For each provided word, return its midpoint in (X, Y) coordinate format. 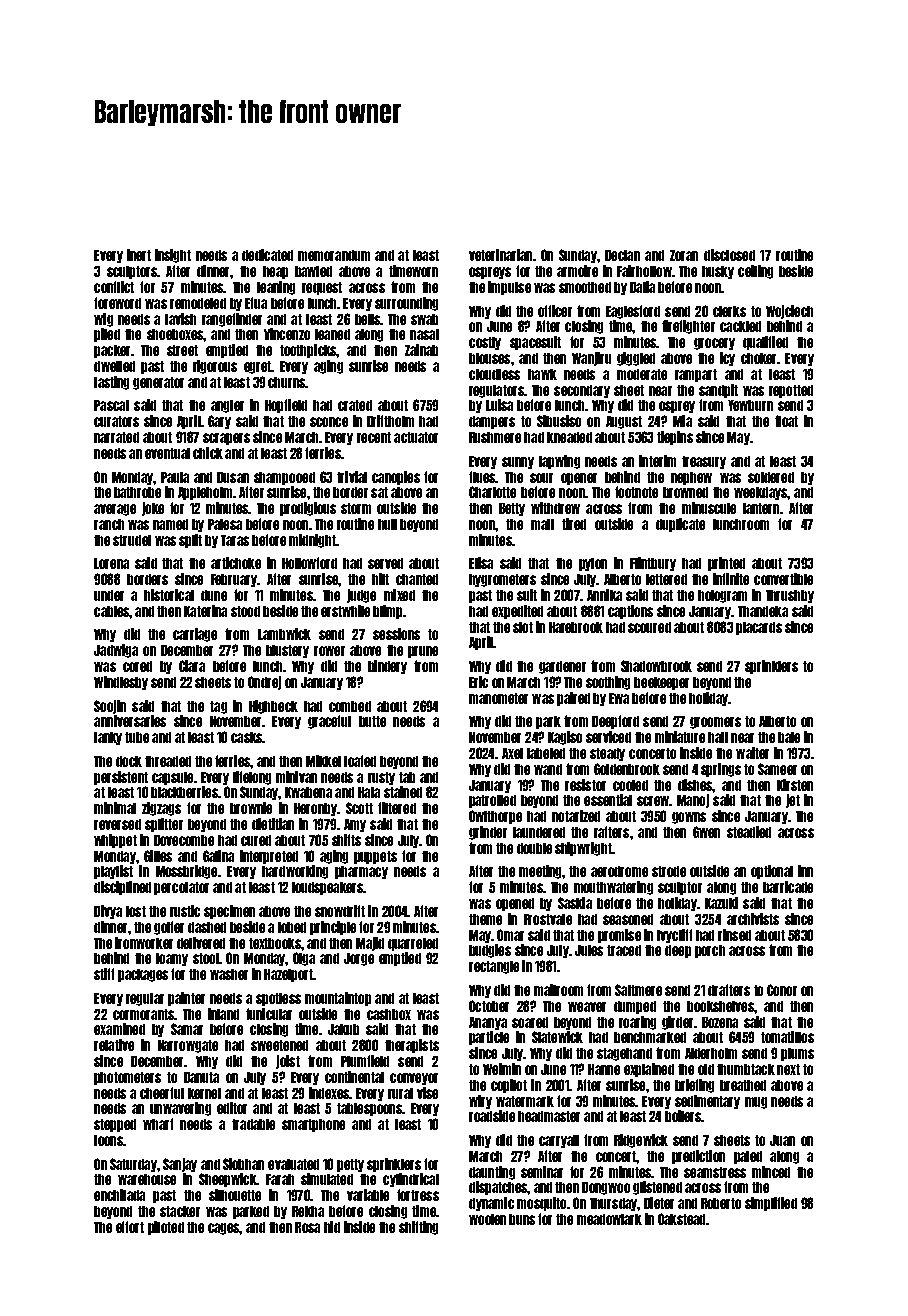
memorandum (334, 255)
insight (173, 256)
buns (522, 1219)
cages (224, 1229)
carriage (195, 635)
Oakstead (681, 1219)
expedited (517, 612)
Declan (622, 255)
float (786, 421)
